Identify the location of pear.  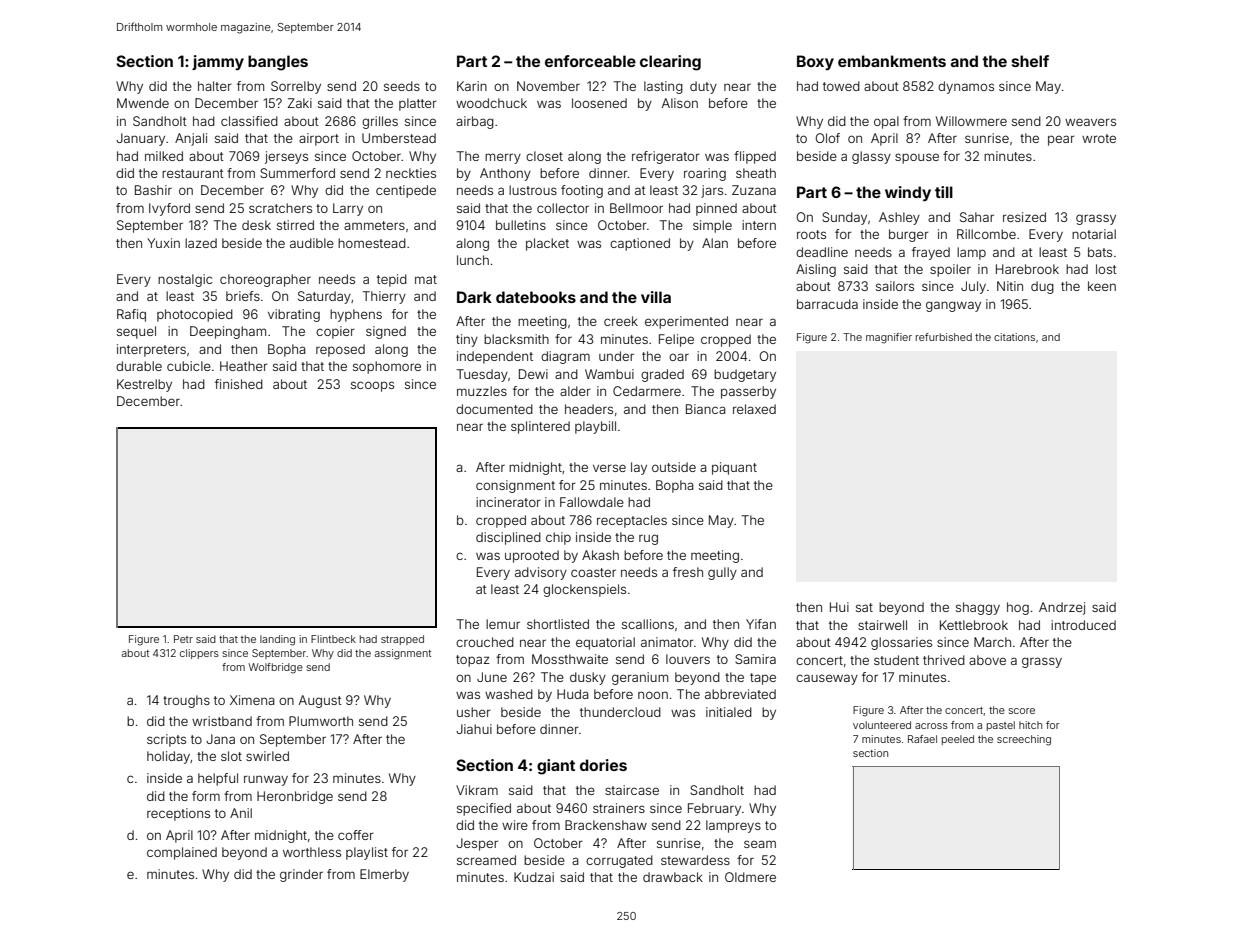
(1061, 140).
